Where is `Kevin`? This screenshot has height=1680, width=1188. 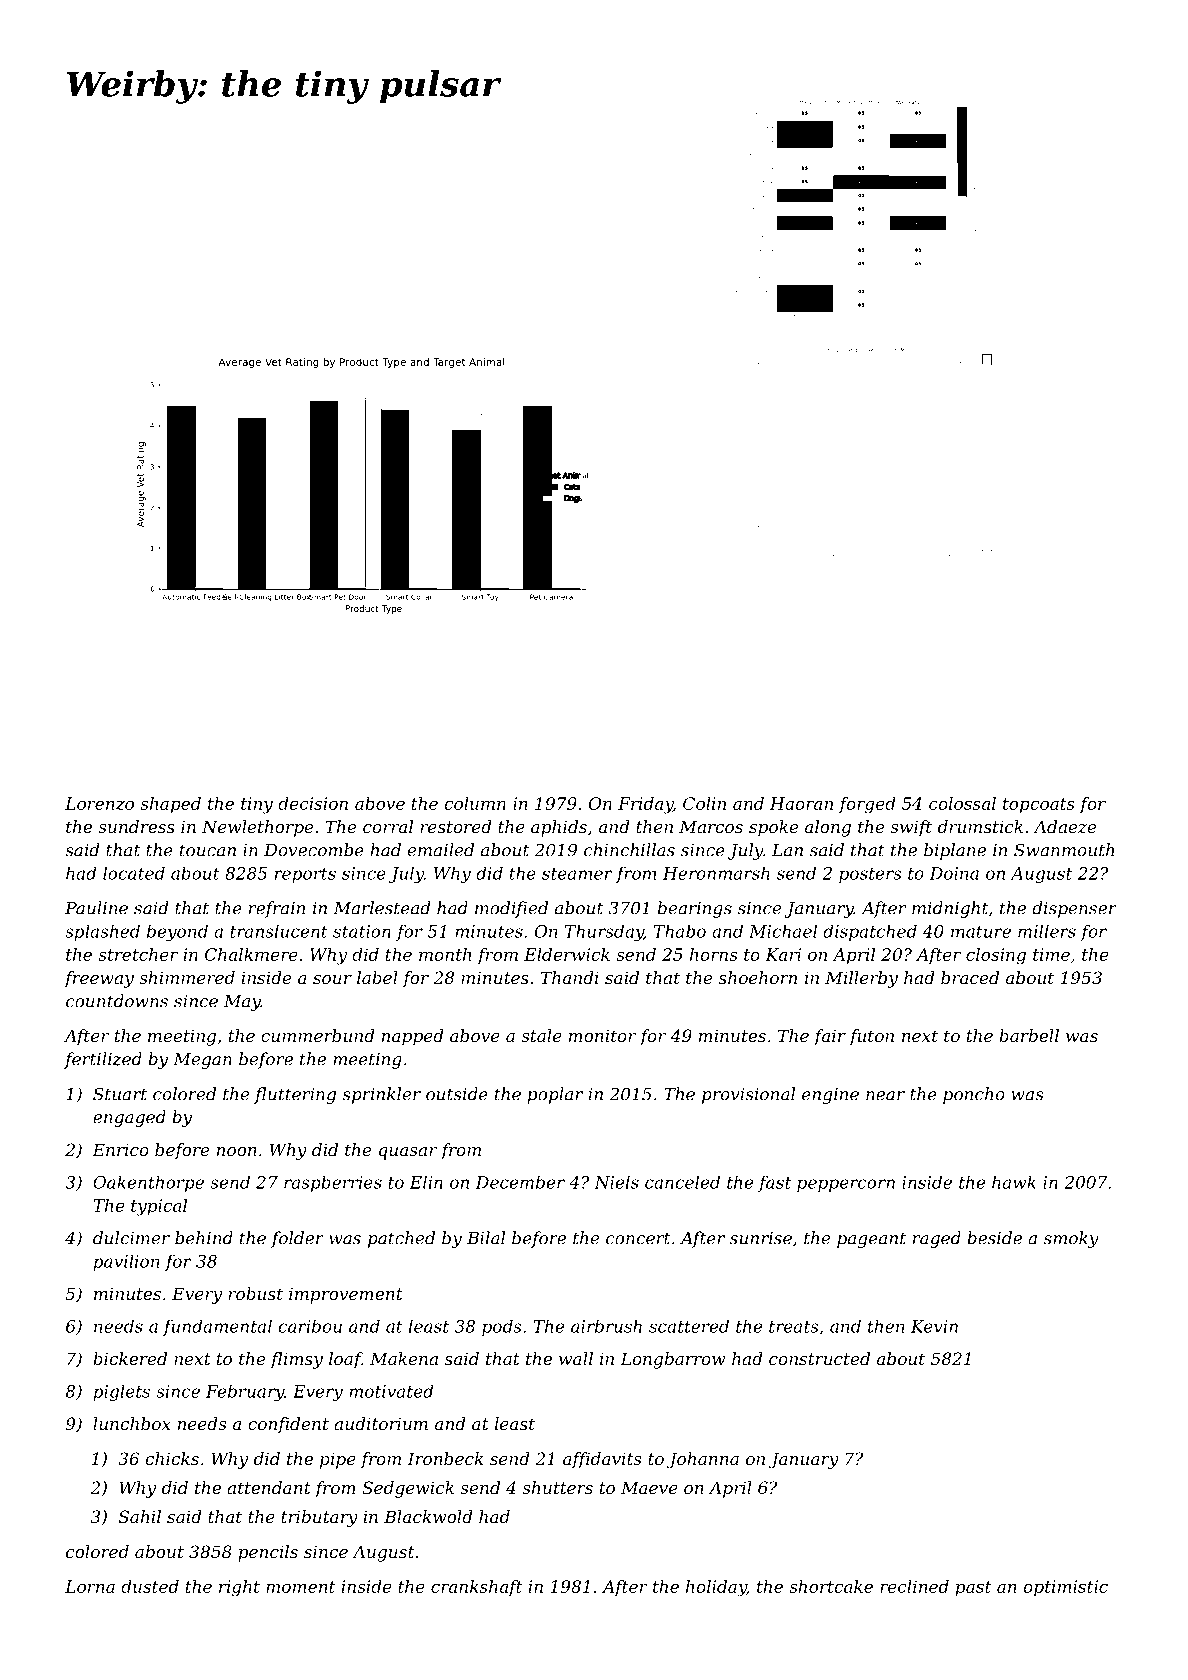 Kevin is located at coordinates (934, 1326).
